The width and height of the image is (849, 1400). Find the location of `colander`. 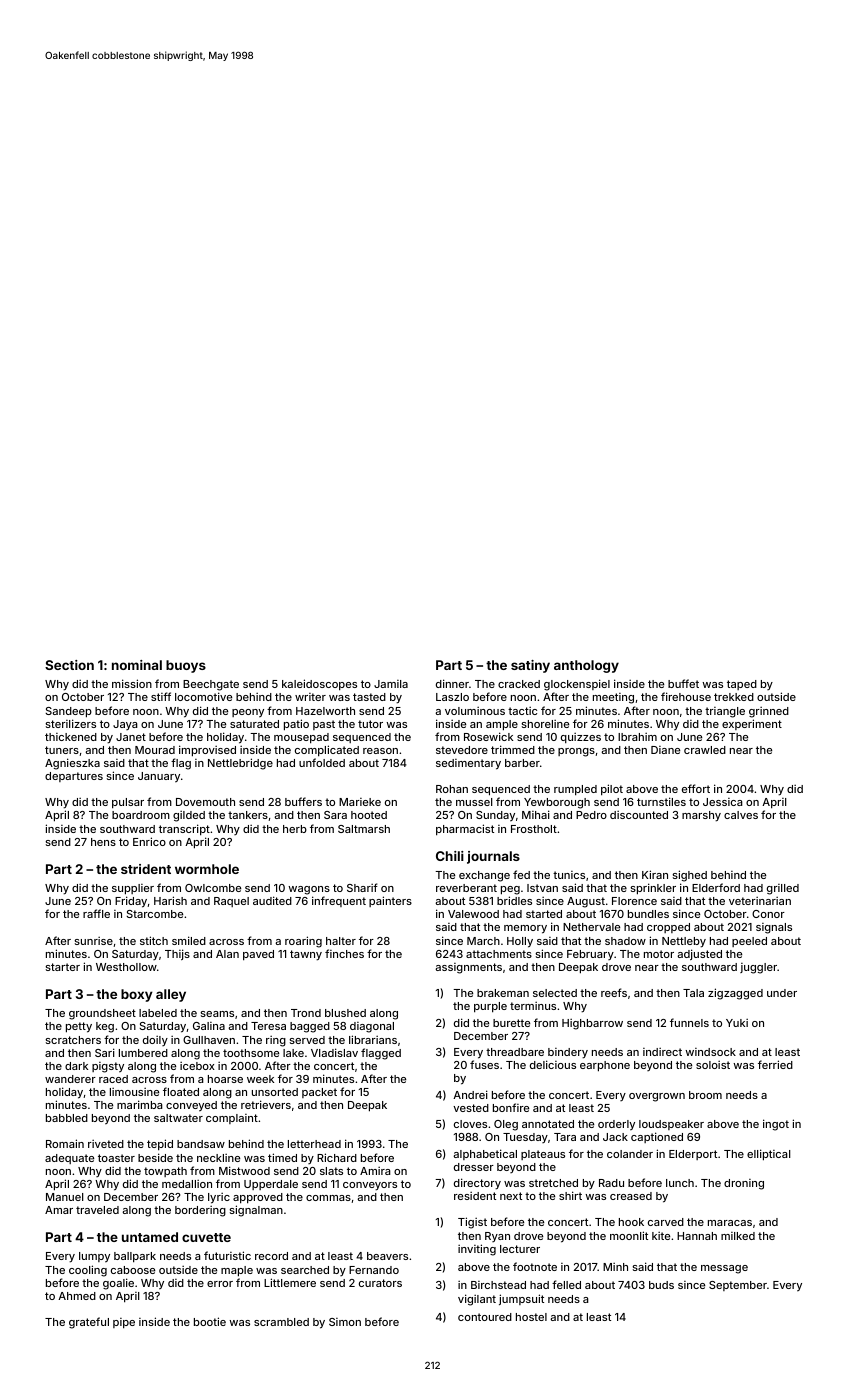

colander is located at coordinates (630, 1154).
